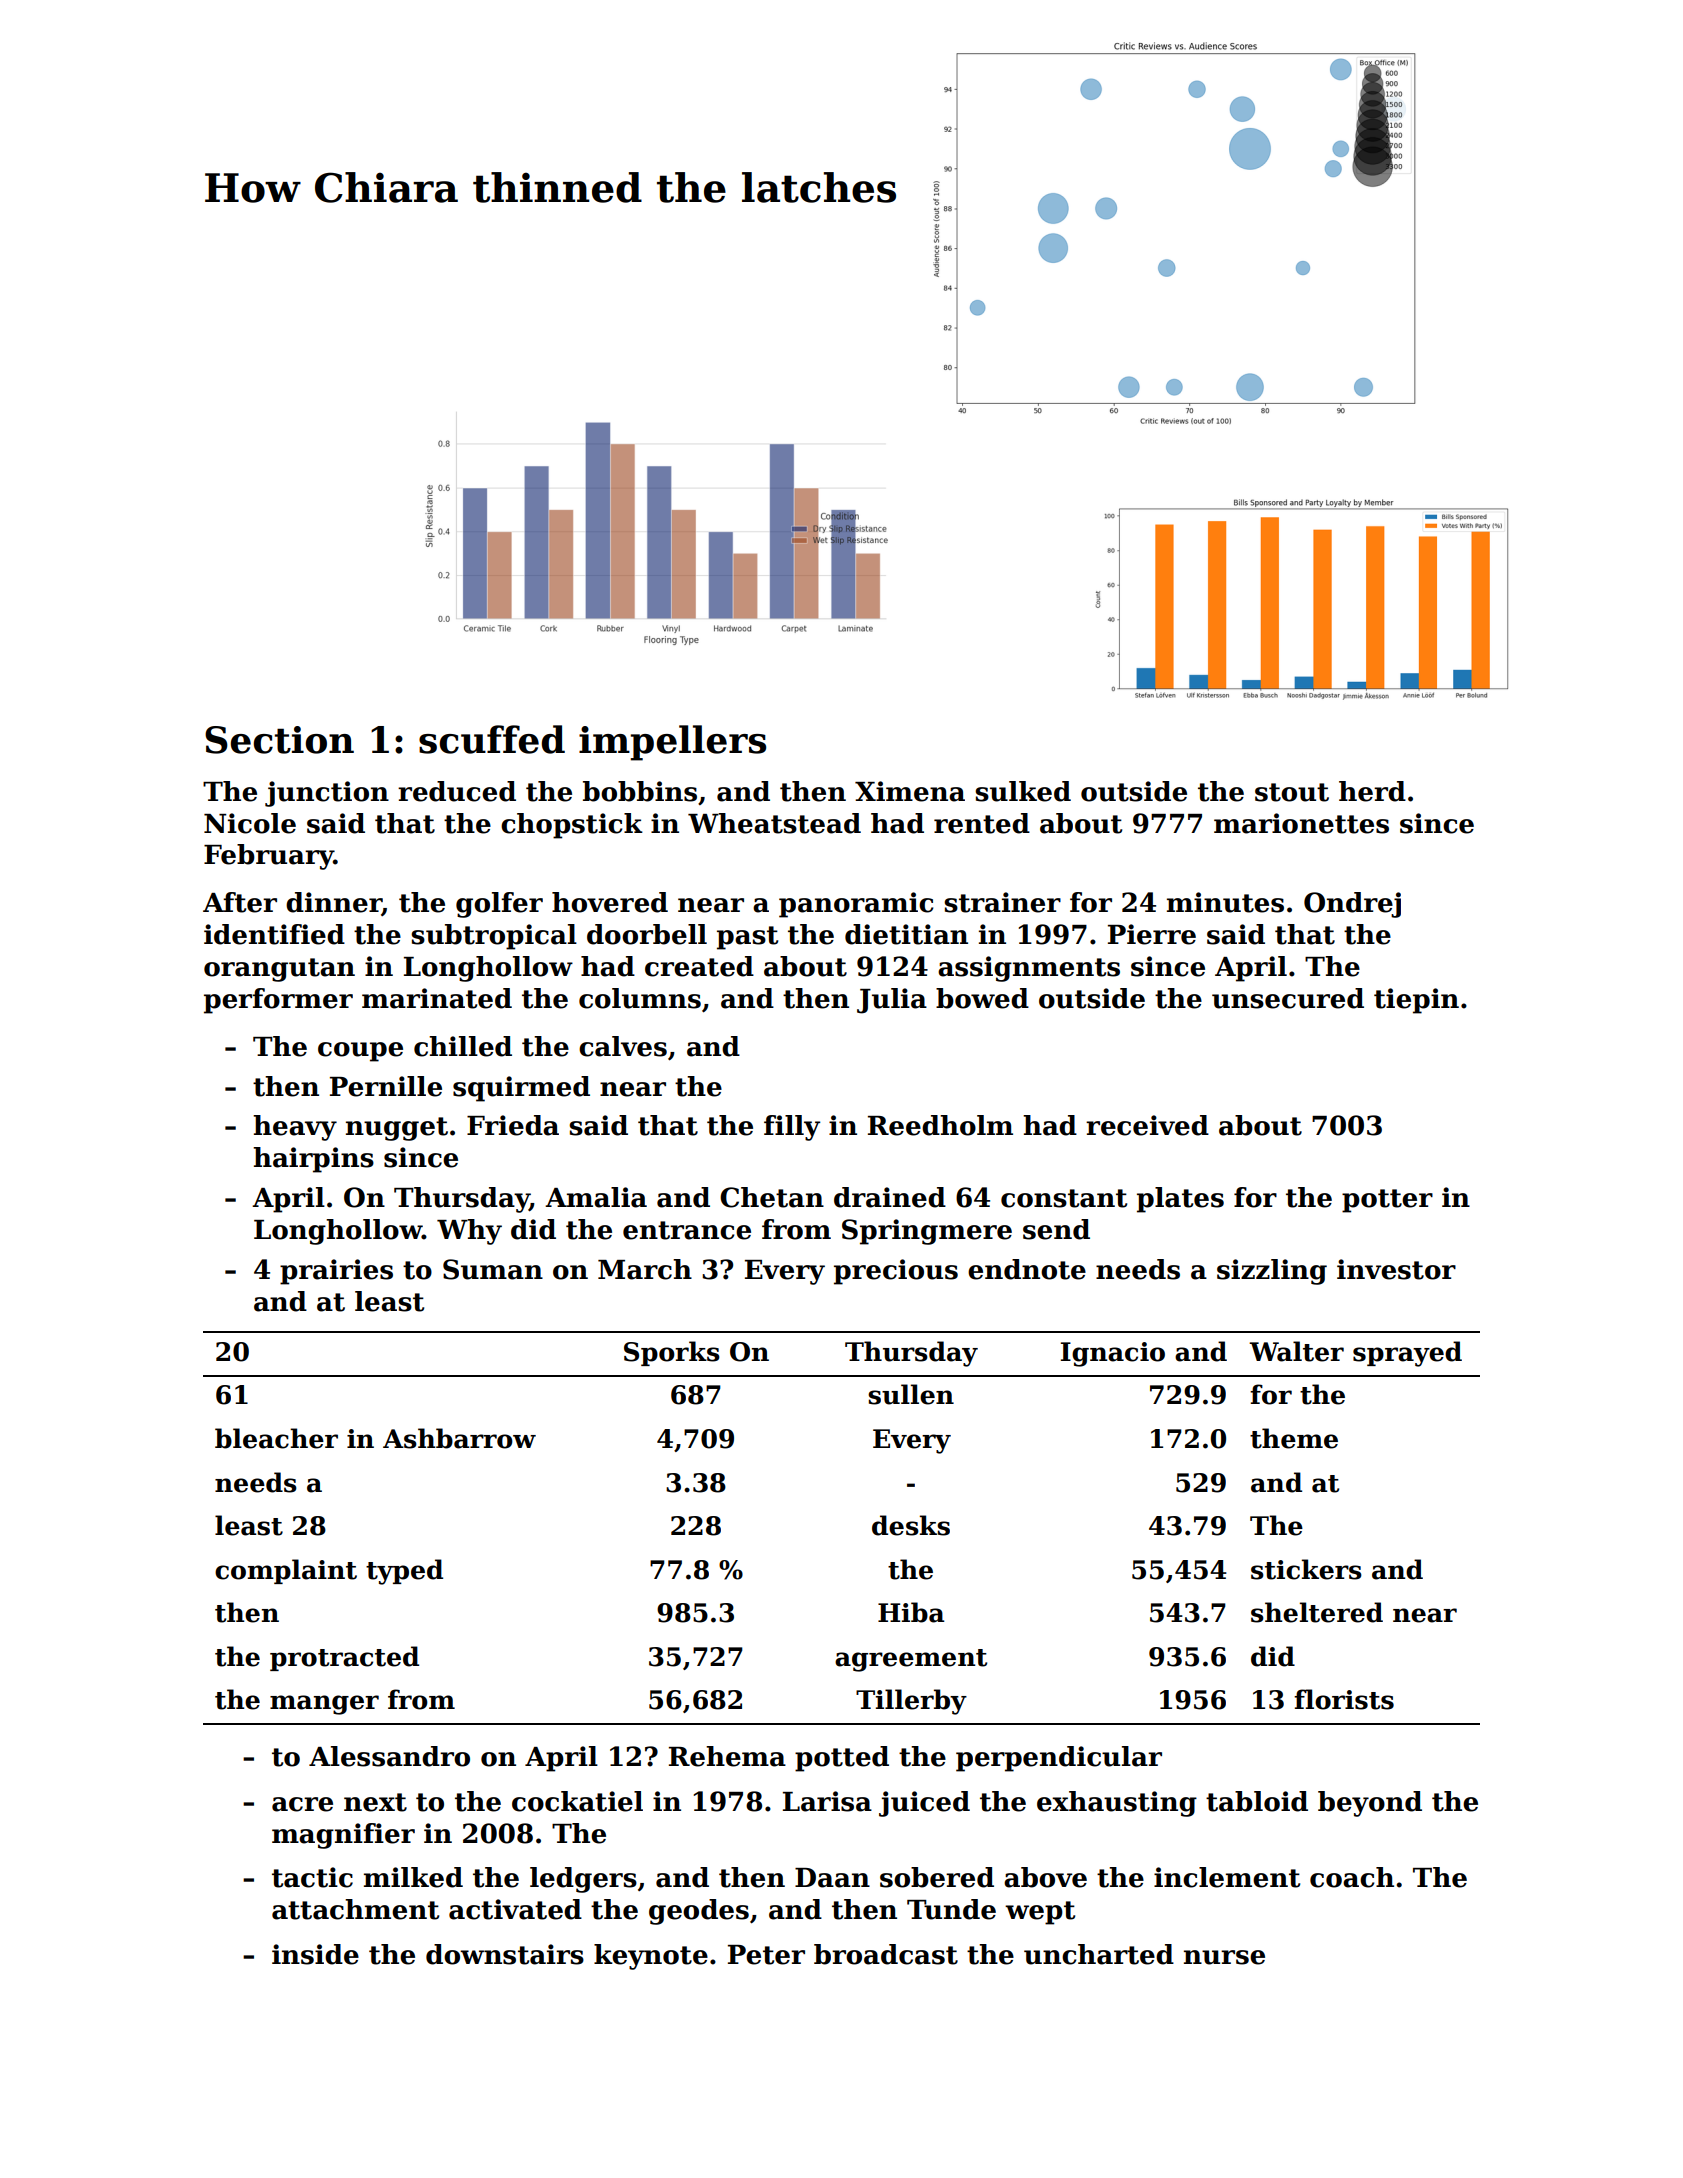 This document has width=1683, height=2178. Describe the element at coordinates (295, 1128) in the document. I see `heavy` at that location.
